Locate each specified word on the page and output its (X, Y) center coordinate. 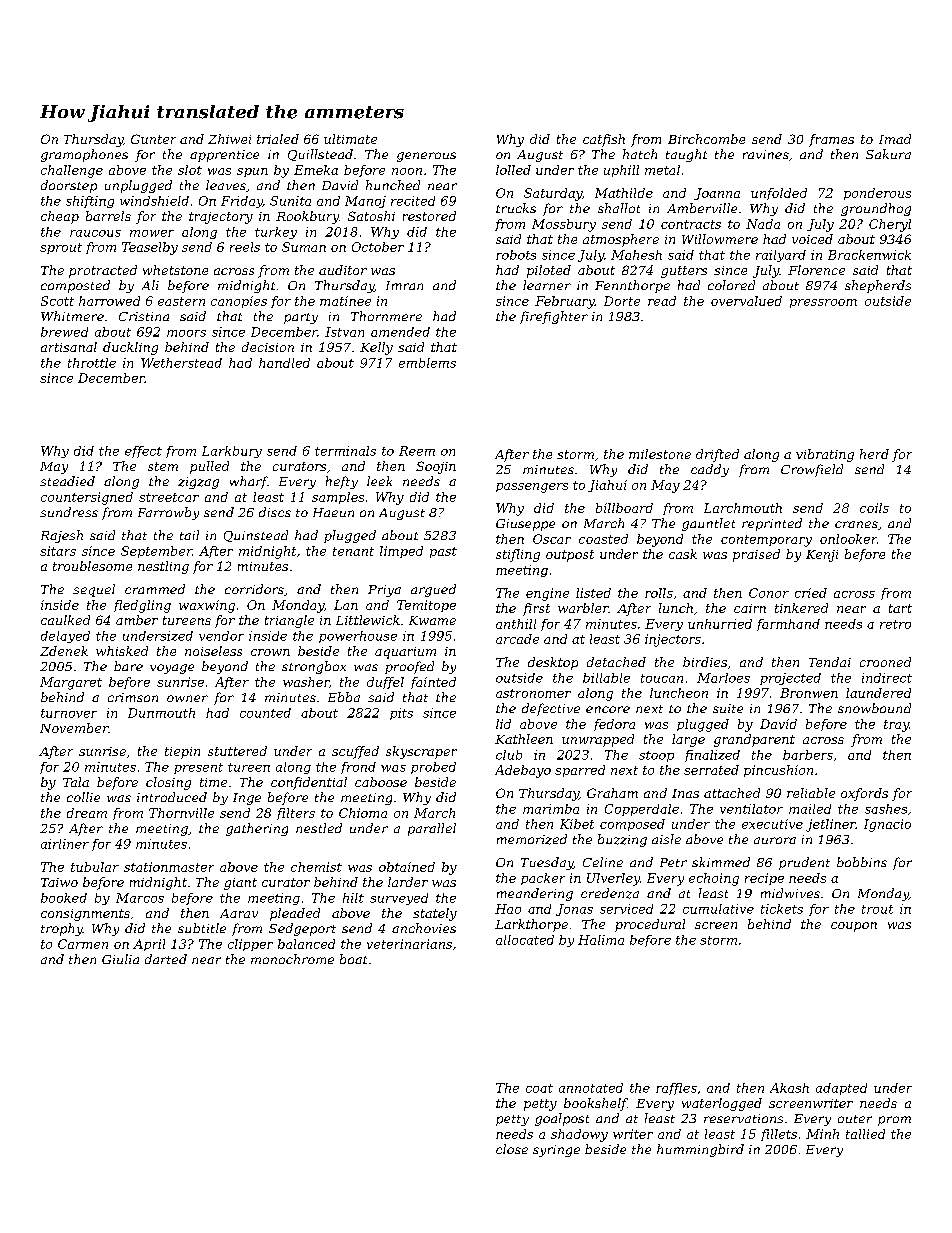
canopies (239, 302)
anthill (516, 624)
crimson (133, 697)
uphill (621, 171)
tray (896, 726)
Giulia (120, 959)
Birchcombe (706, 139)
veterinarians (409, 944)
